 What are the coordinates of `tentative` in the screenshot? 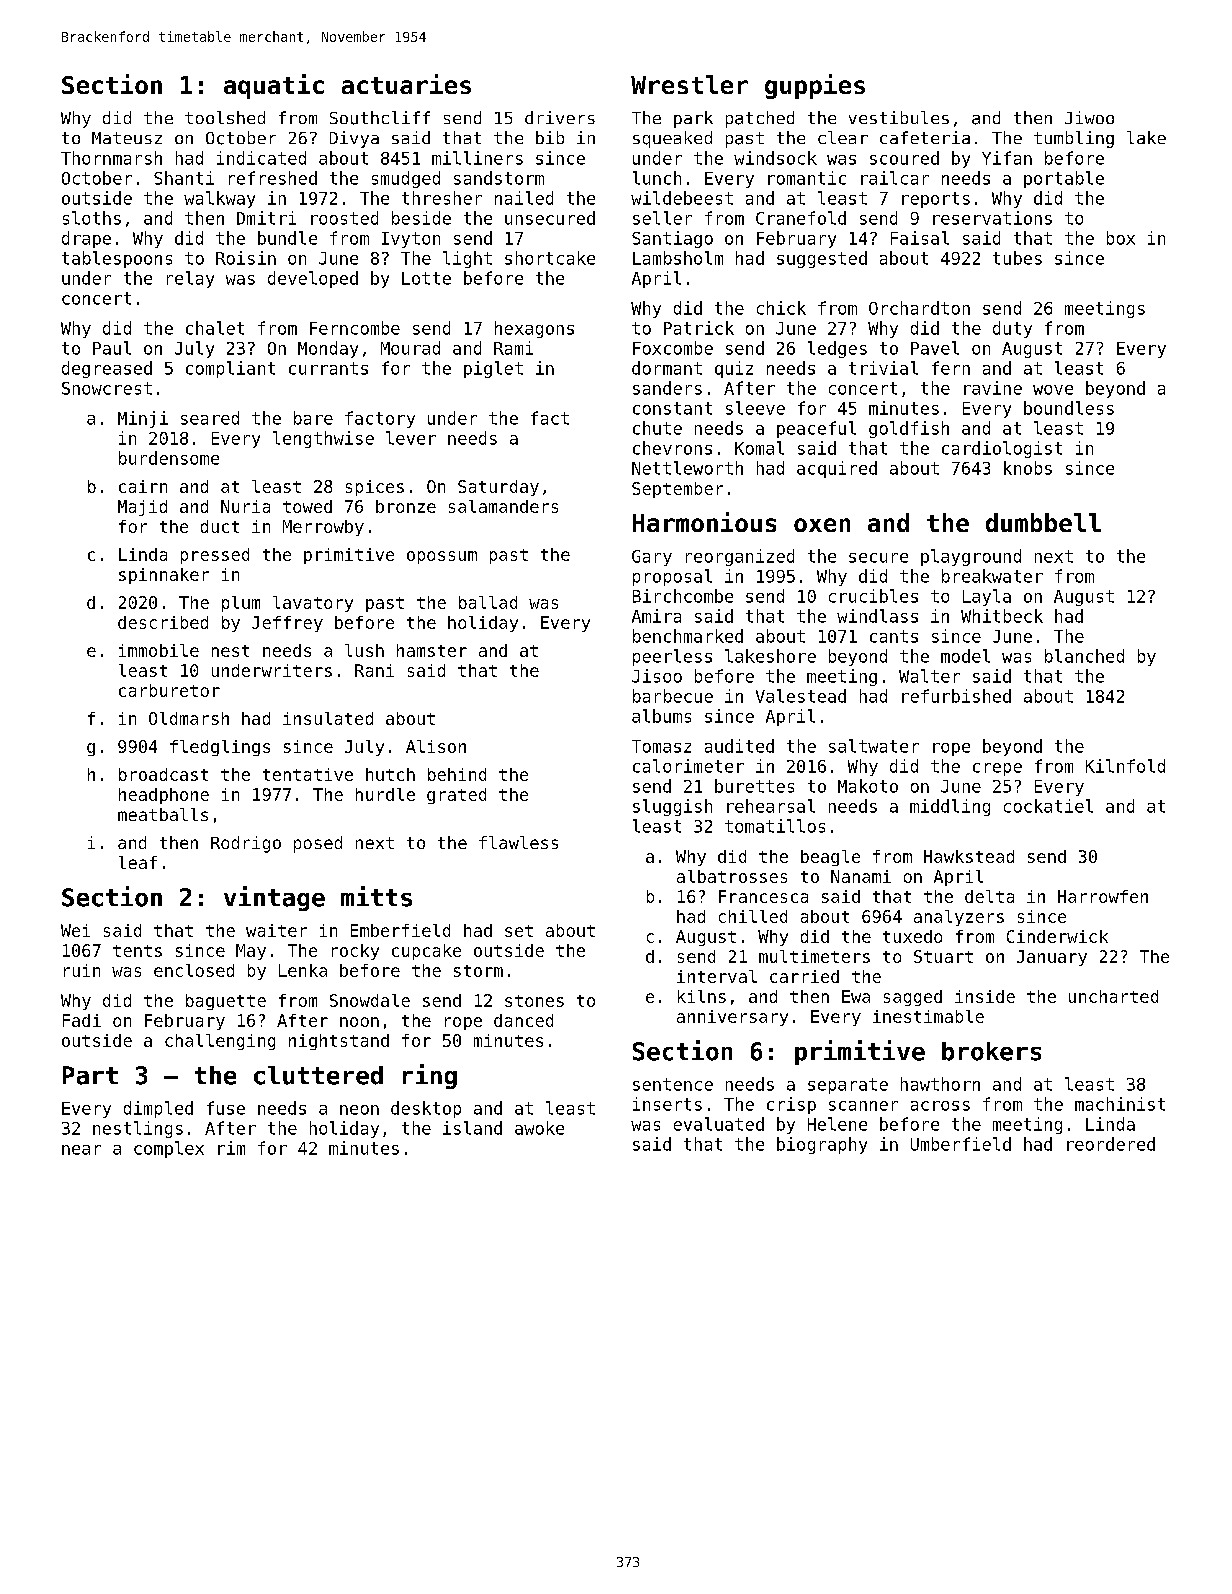 It's located at (308, 774).
